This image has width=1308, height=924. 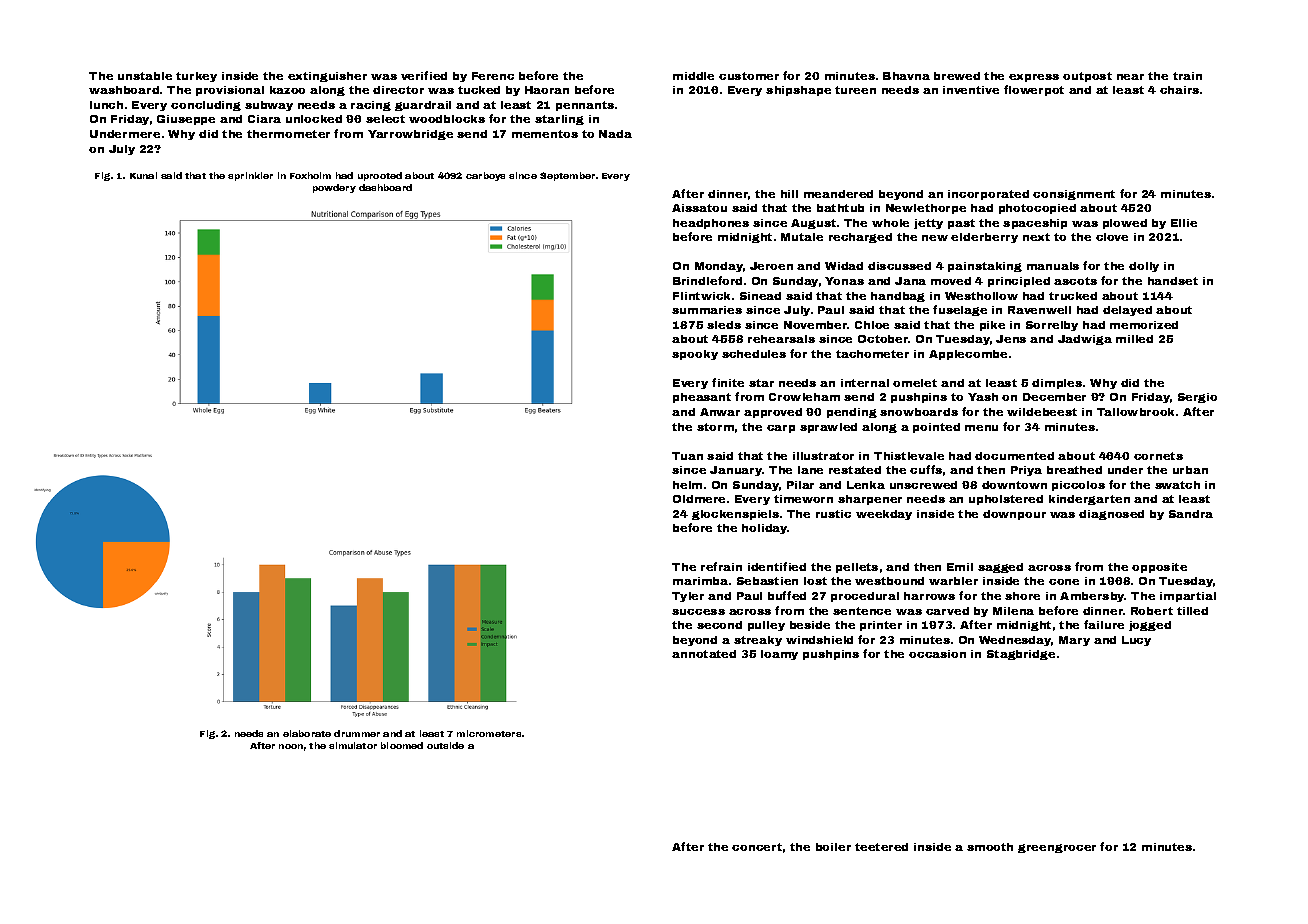 I want to click on second, so click(x=719, y=625).
